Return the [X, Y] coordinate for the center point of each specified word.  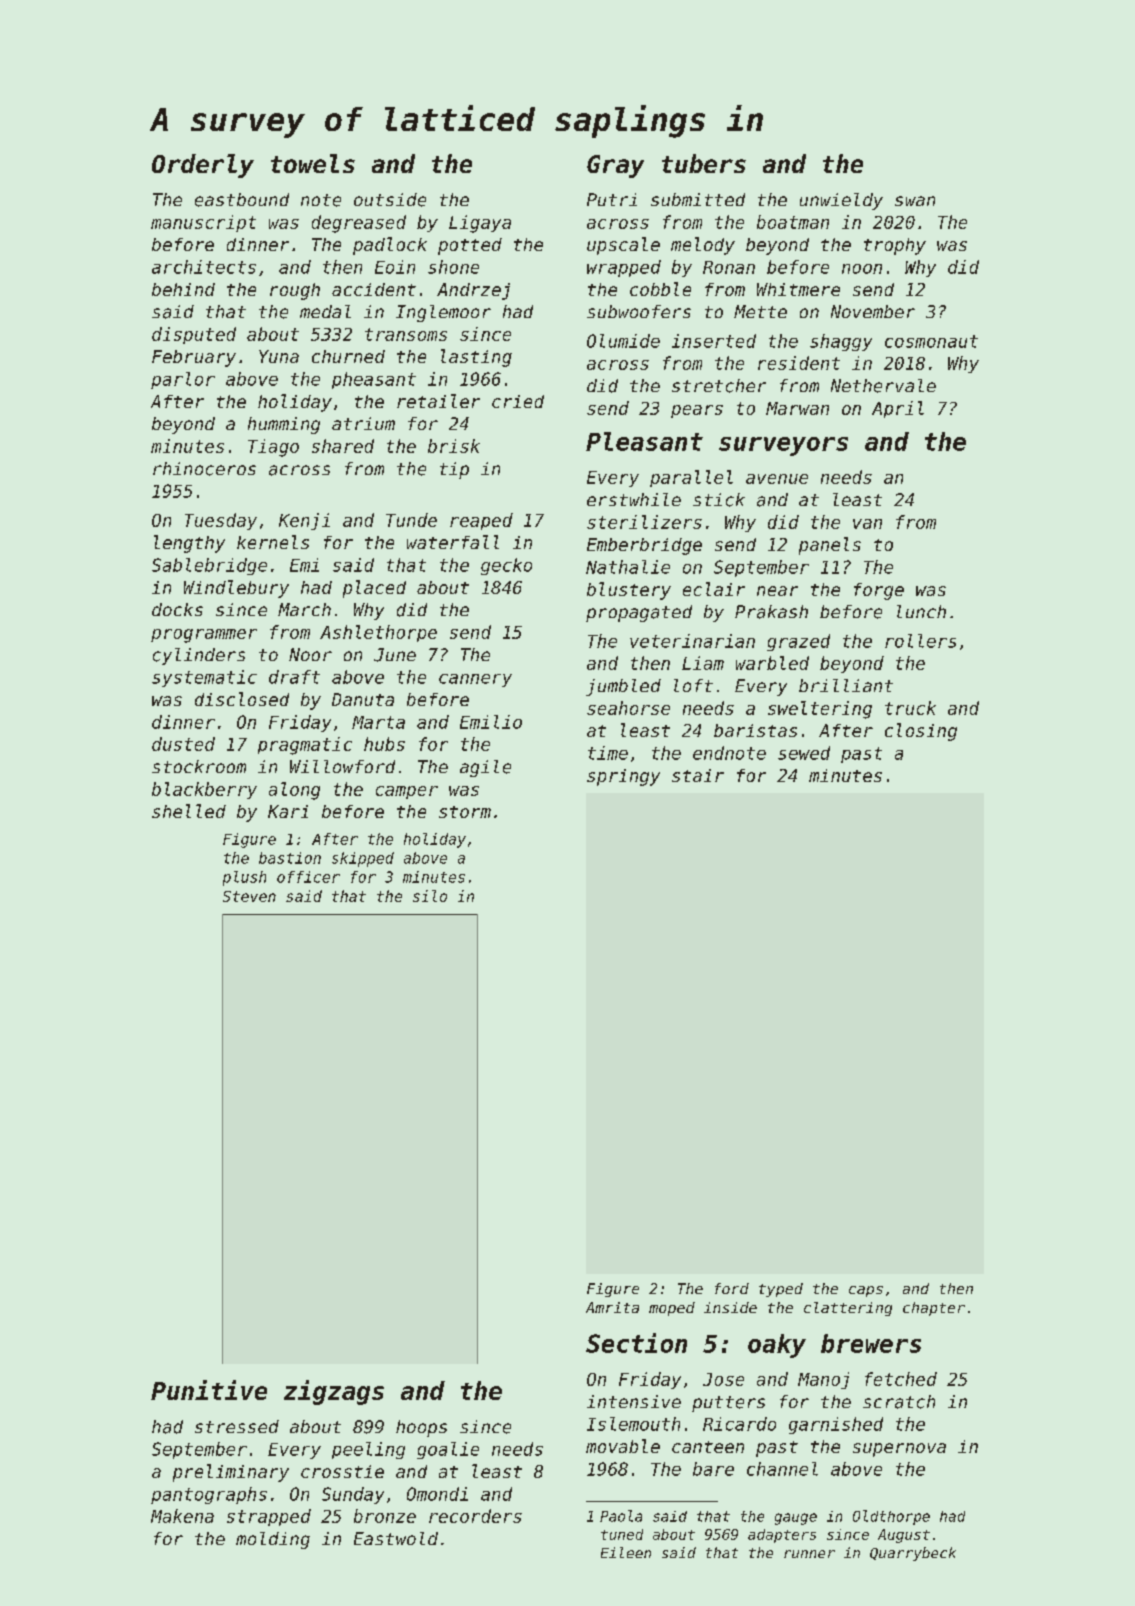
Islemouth [633, 1424]
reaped [481, 521]
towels [313, 163]
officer [308, 877]
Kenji [304, 521]
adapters [782, 1536]
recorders [475, 1516]
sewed [804, 753]
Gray [615, 166]
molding [273, 1540]
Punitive [209, 1390]
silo [430, 896]
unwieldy [841, 201]
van [867, 524]
